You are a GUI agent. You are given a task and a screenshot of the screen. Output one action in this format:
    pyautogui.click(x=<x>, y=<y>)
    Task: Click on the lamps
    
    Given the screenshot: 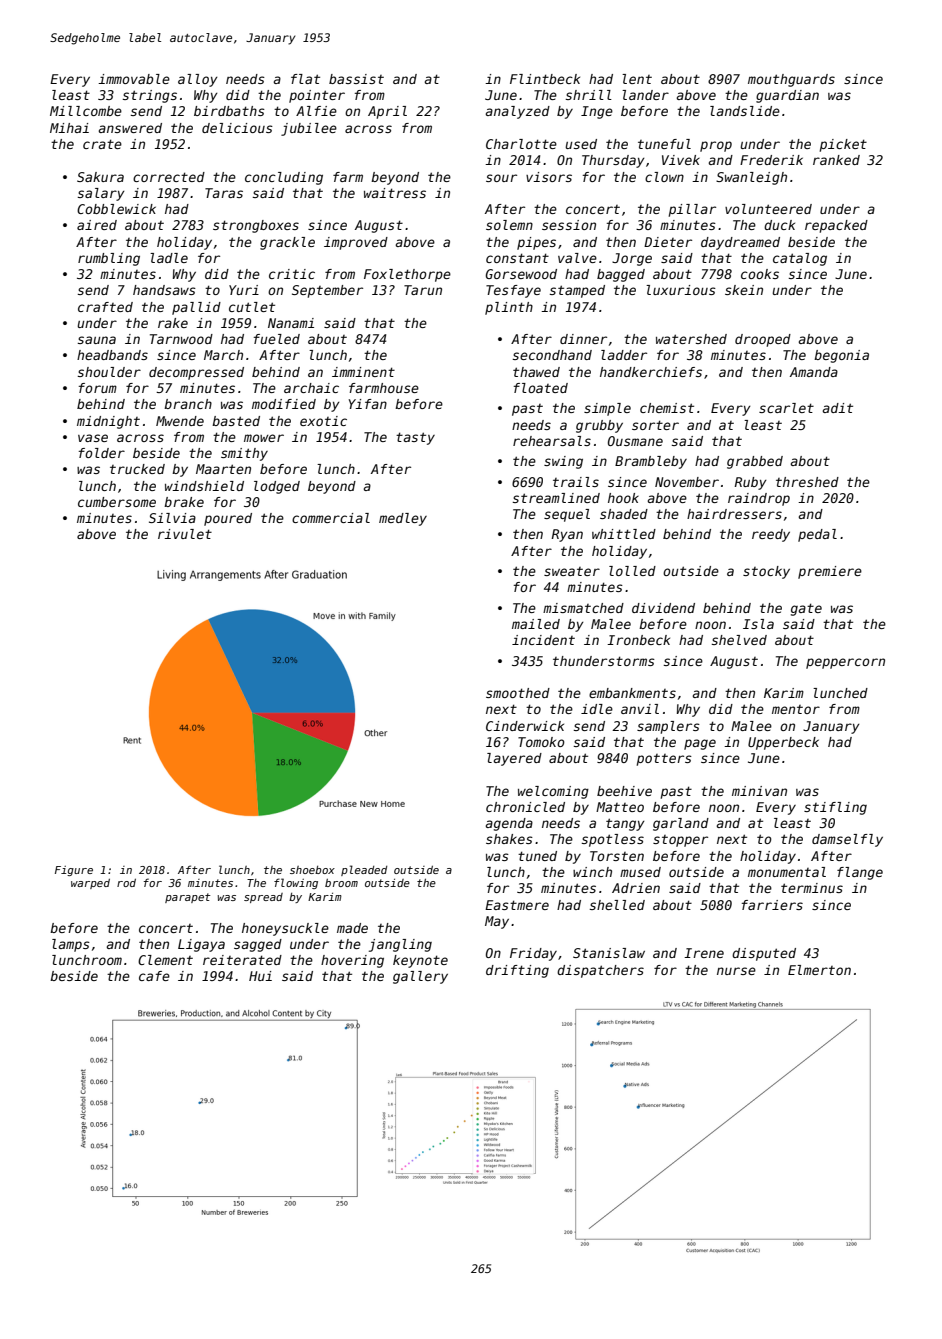 What is the action you would take?
    pyautogui.click(x=71, y=945)
